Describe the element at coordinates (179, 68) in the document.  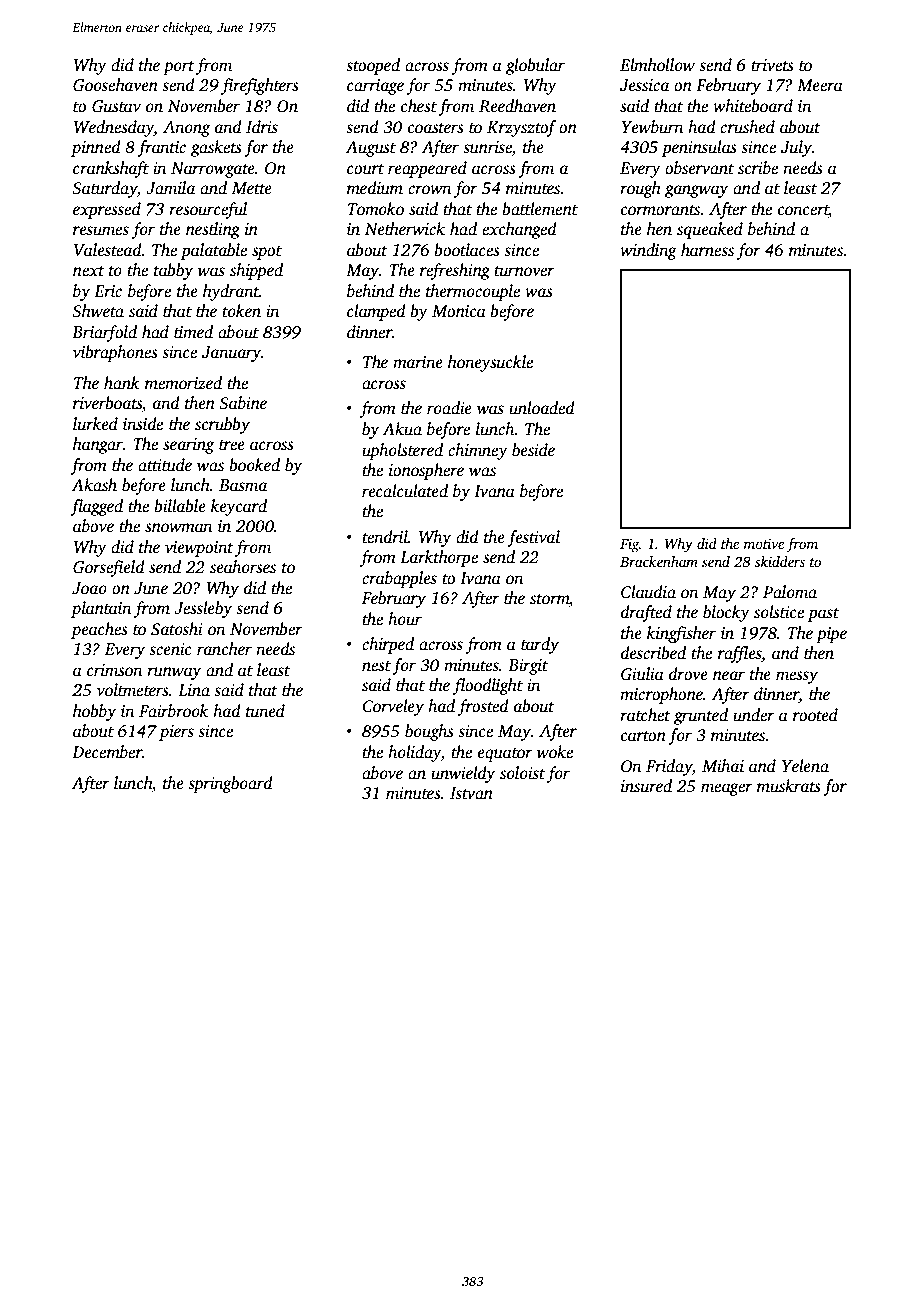
I see `port` at that location.
